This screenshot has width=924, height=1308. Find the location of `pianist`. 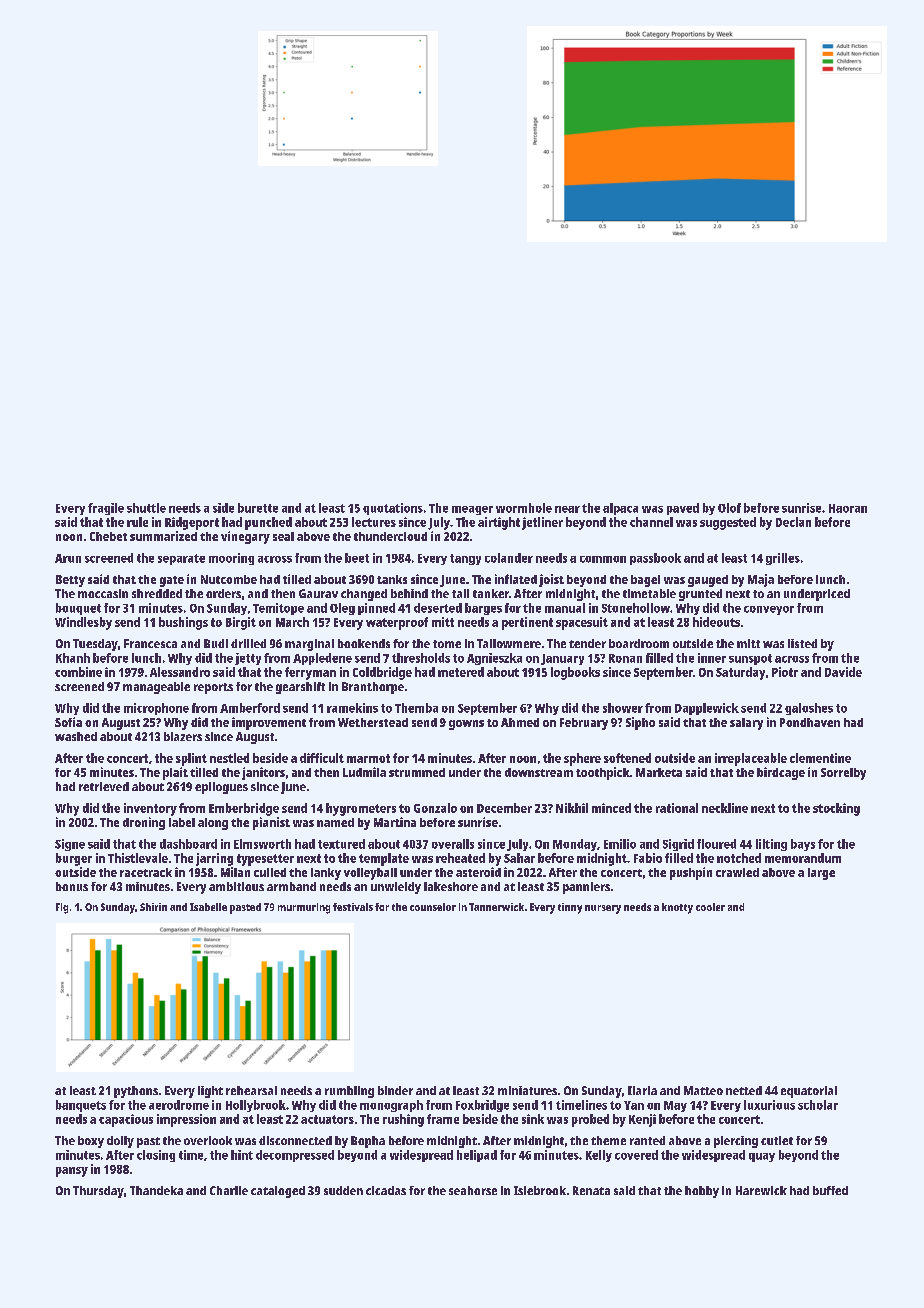

pianist is located at coordinates (271, 823).
